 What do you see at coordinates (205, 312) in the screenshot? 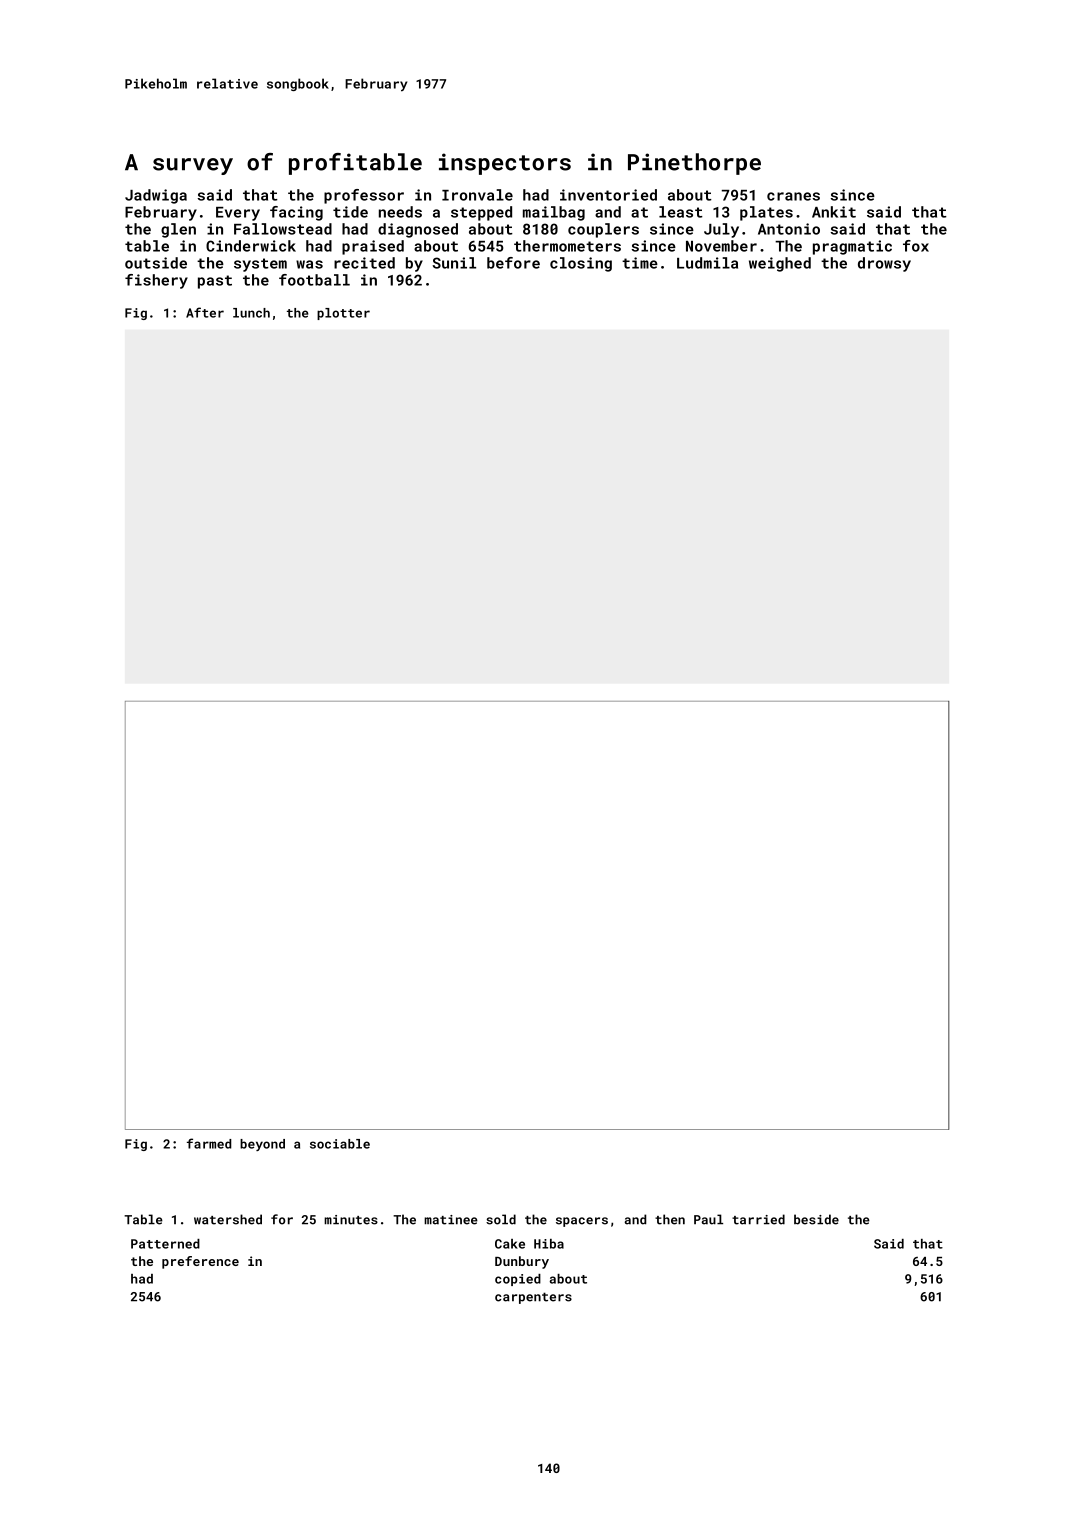
I see `After` at bounding box center [205, 312].
